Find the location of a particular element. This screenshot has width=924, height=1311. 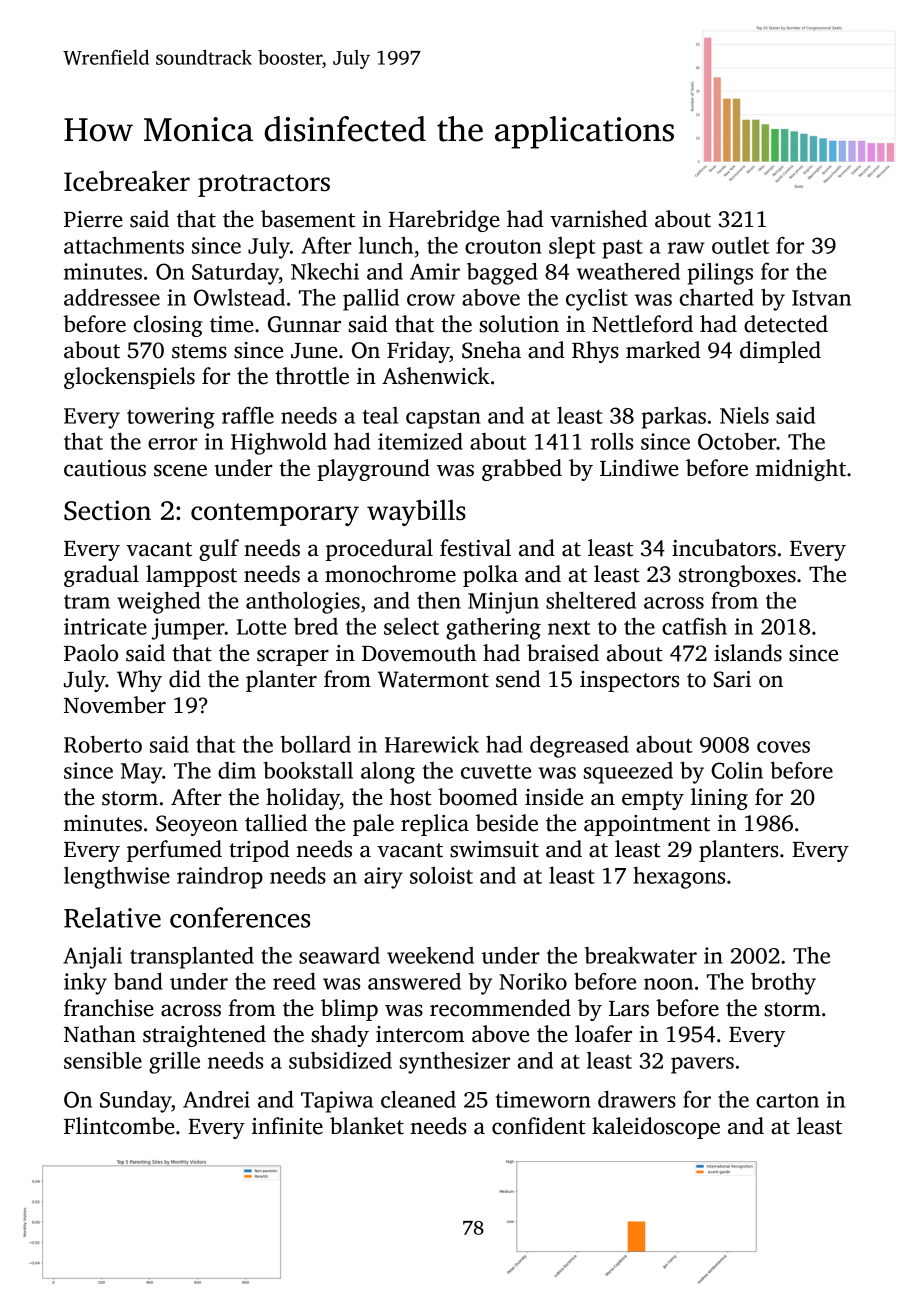

Nettleford is located at coordinates (642, 324).
